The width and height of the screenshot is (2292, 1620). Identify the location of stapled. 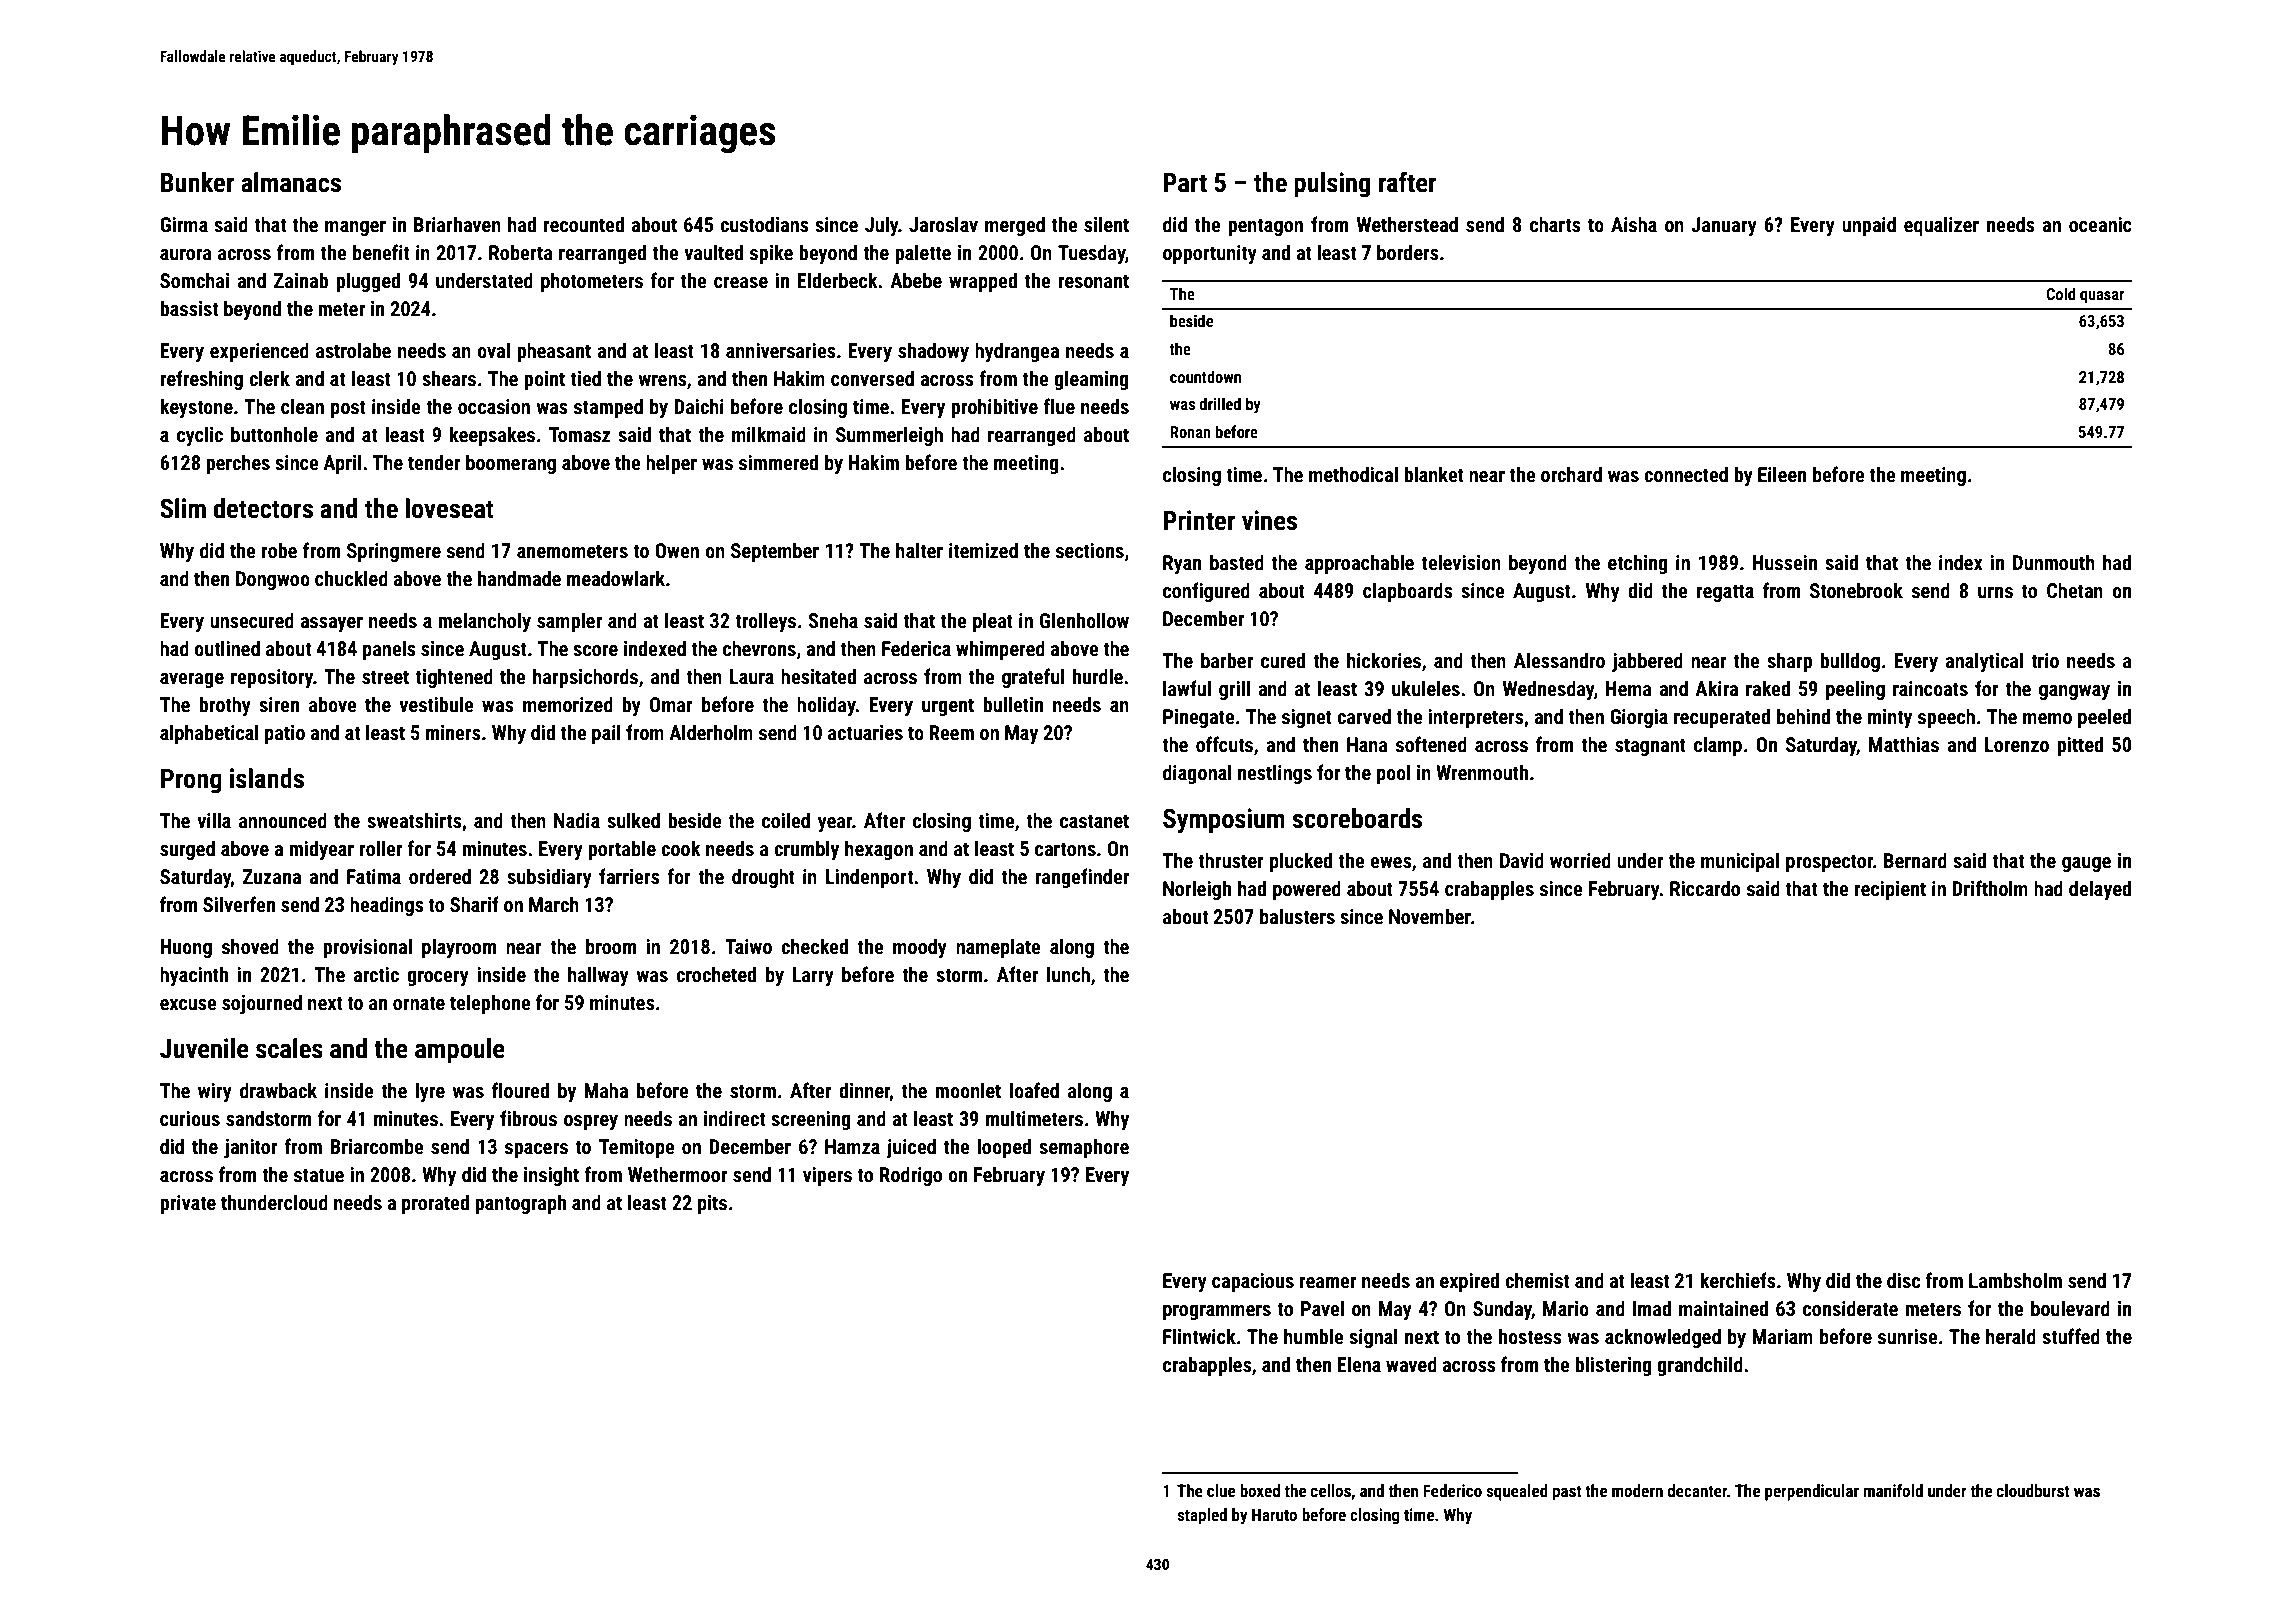
(1202, 1516).
